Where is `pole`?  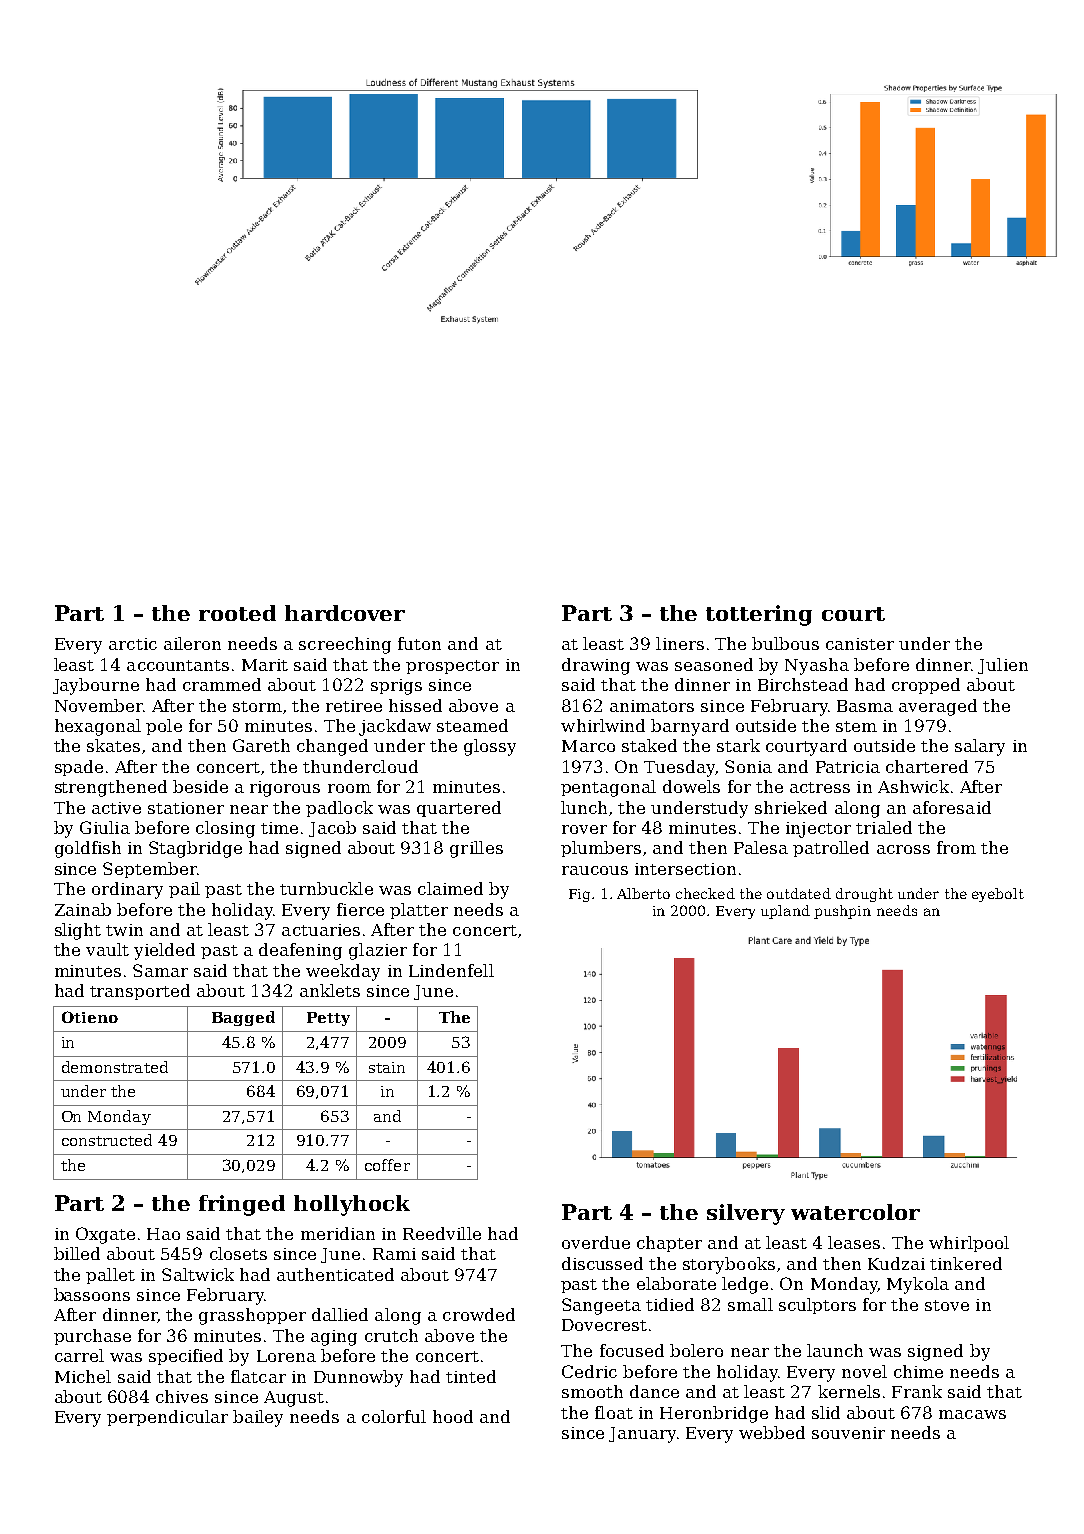 pole is located at coordinates (164, 727).
